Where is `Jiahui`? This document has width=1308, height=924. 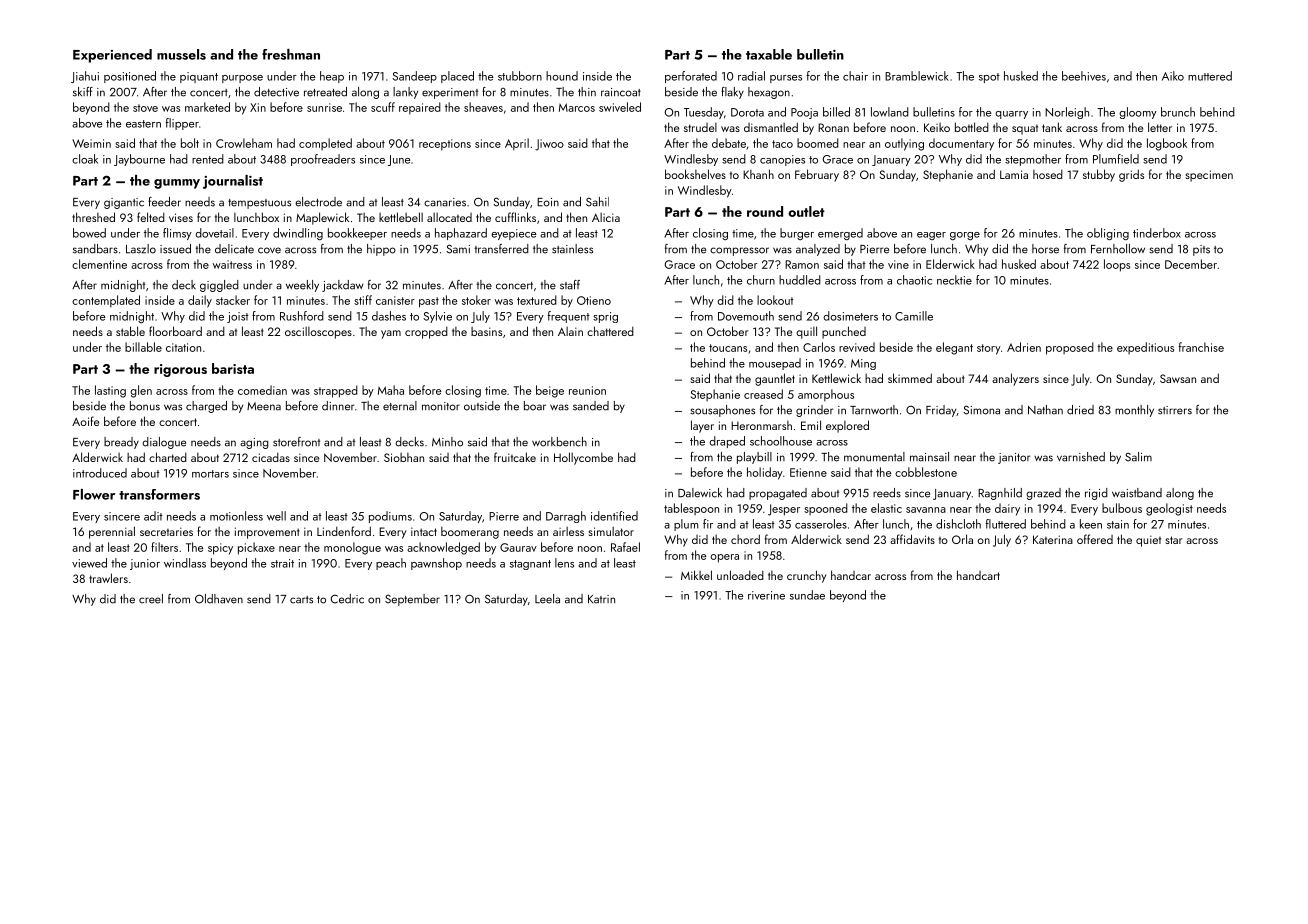 Jiahui is located at coordinates (85, 77).
